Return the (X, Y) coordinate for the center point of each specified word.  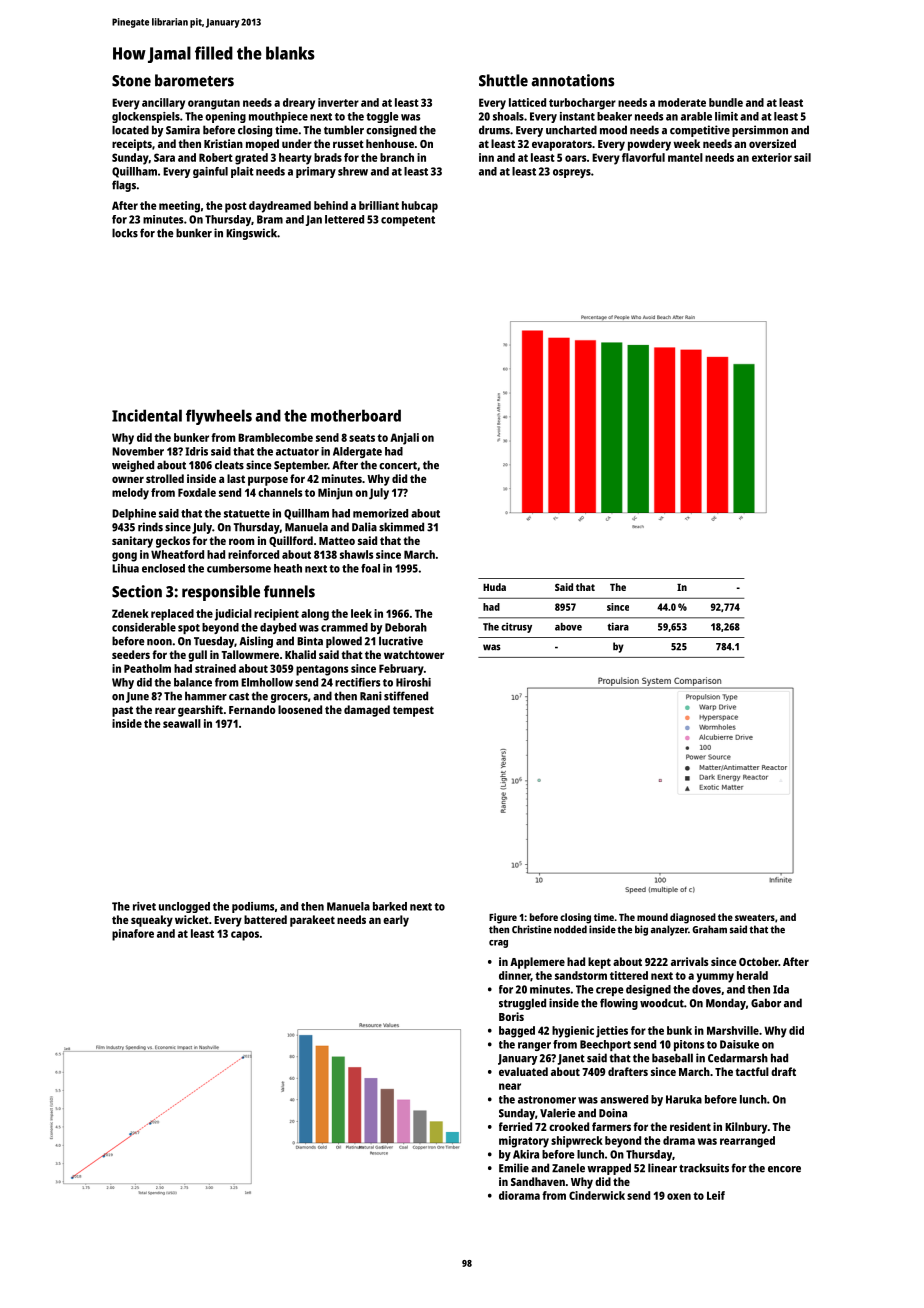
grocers (289, 698)
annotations (572, 80)
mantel (685, 157)
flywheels (219, 417)
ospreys (572, 173)
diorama (519, 1195)
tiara (618, 626)
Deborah (406, 627)
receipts (132, 145)
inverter (338, 102)
